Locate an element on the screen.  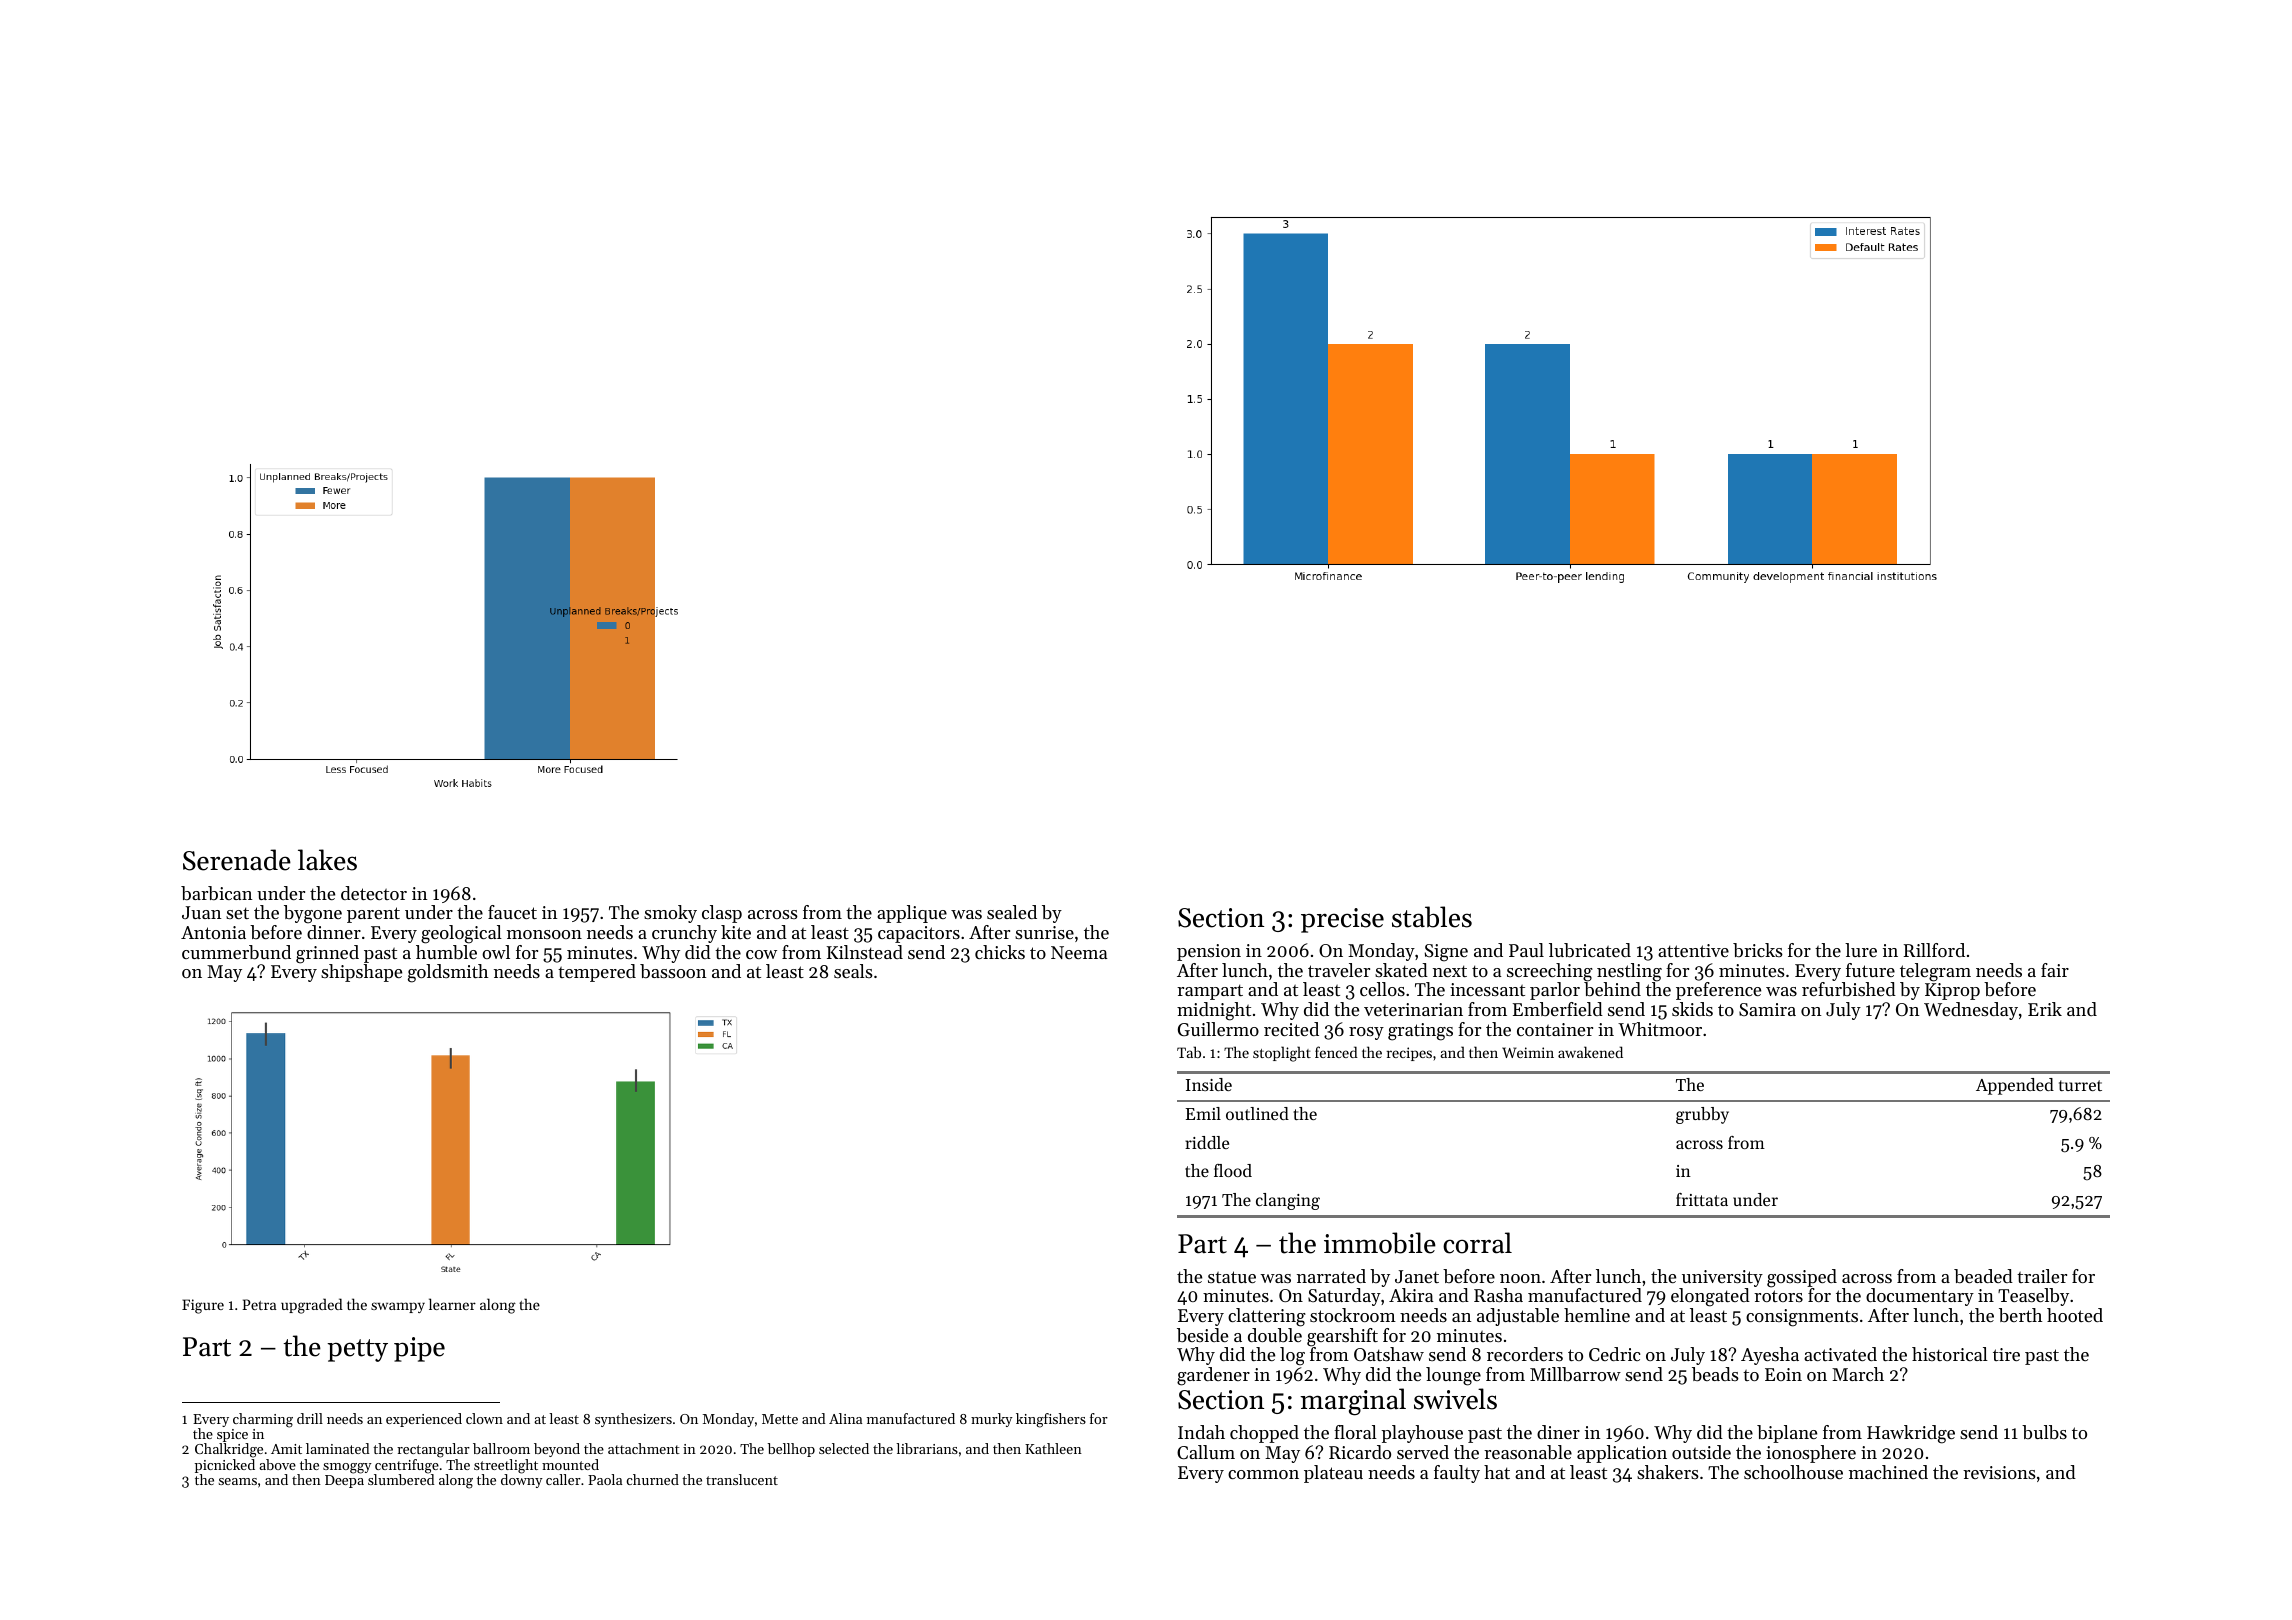
Rillford is located at coordinates (1934, 950).
